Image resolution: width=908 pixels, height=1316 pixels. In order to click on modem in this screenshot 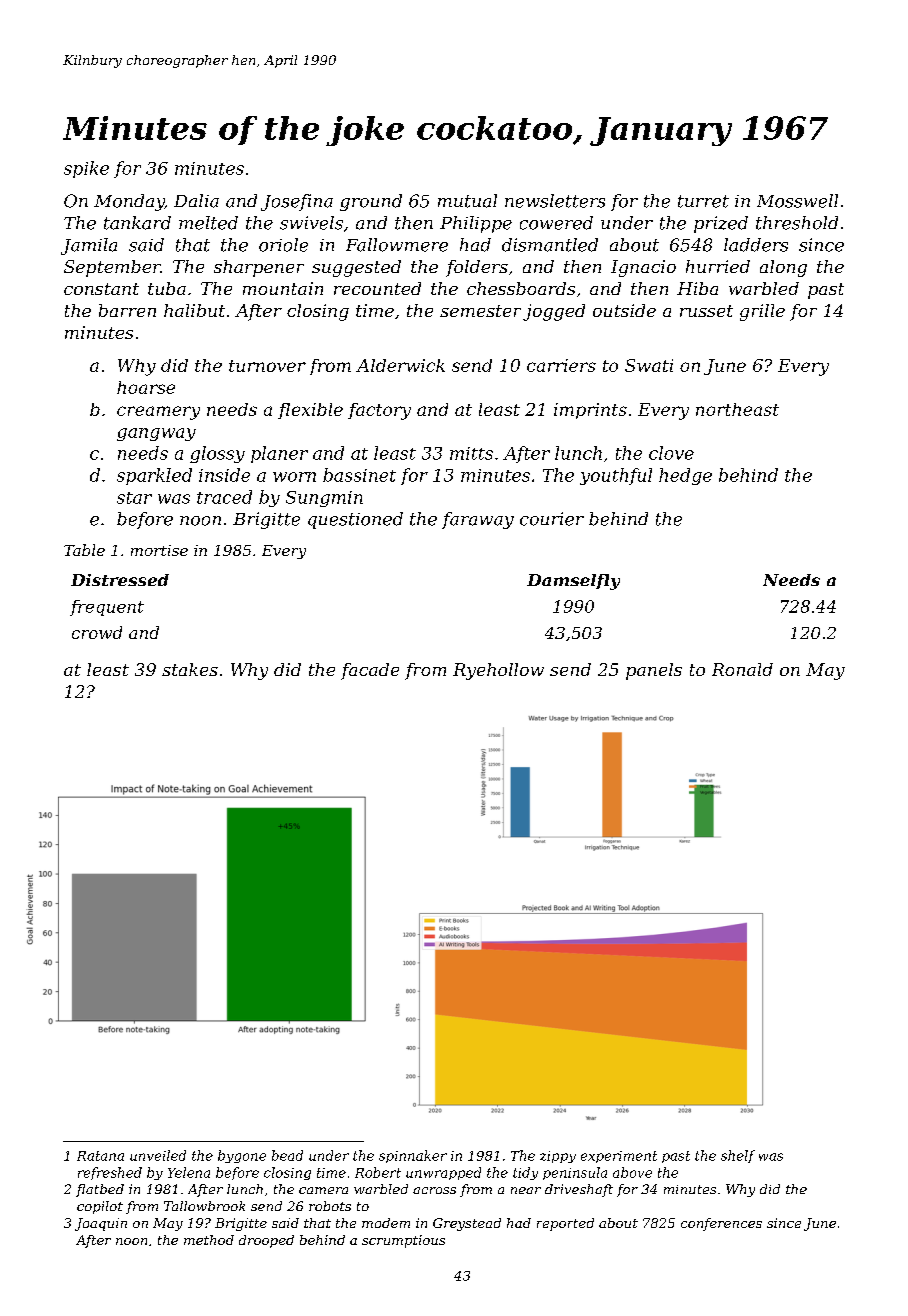, I will do `click(386, 1223)`.
